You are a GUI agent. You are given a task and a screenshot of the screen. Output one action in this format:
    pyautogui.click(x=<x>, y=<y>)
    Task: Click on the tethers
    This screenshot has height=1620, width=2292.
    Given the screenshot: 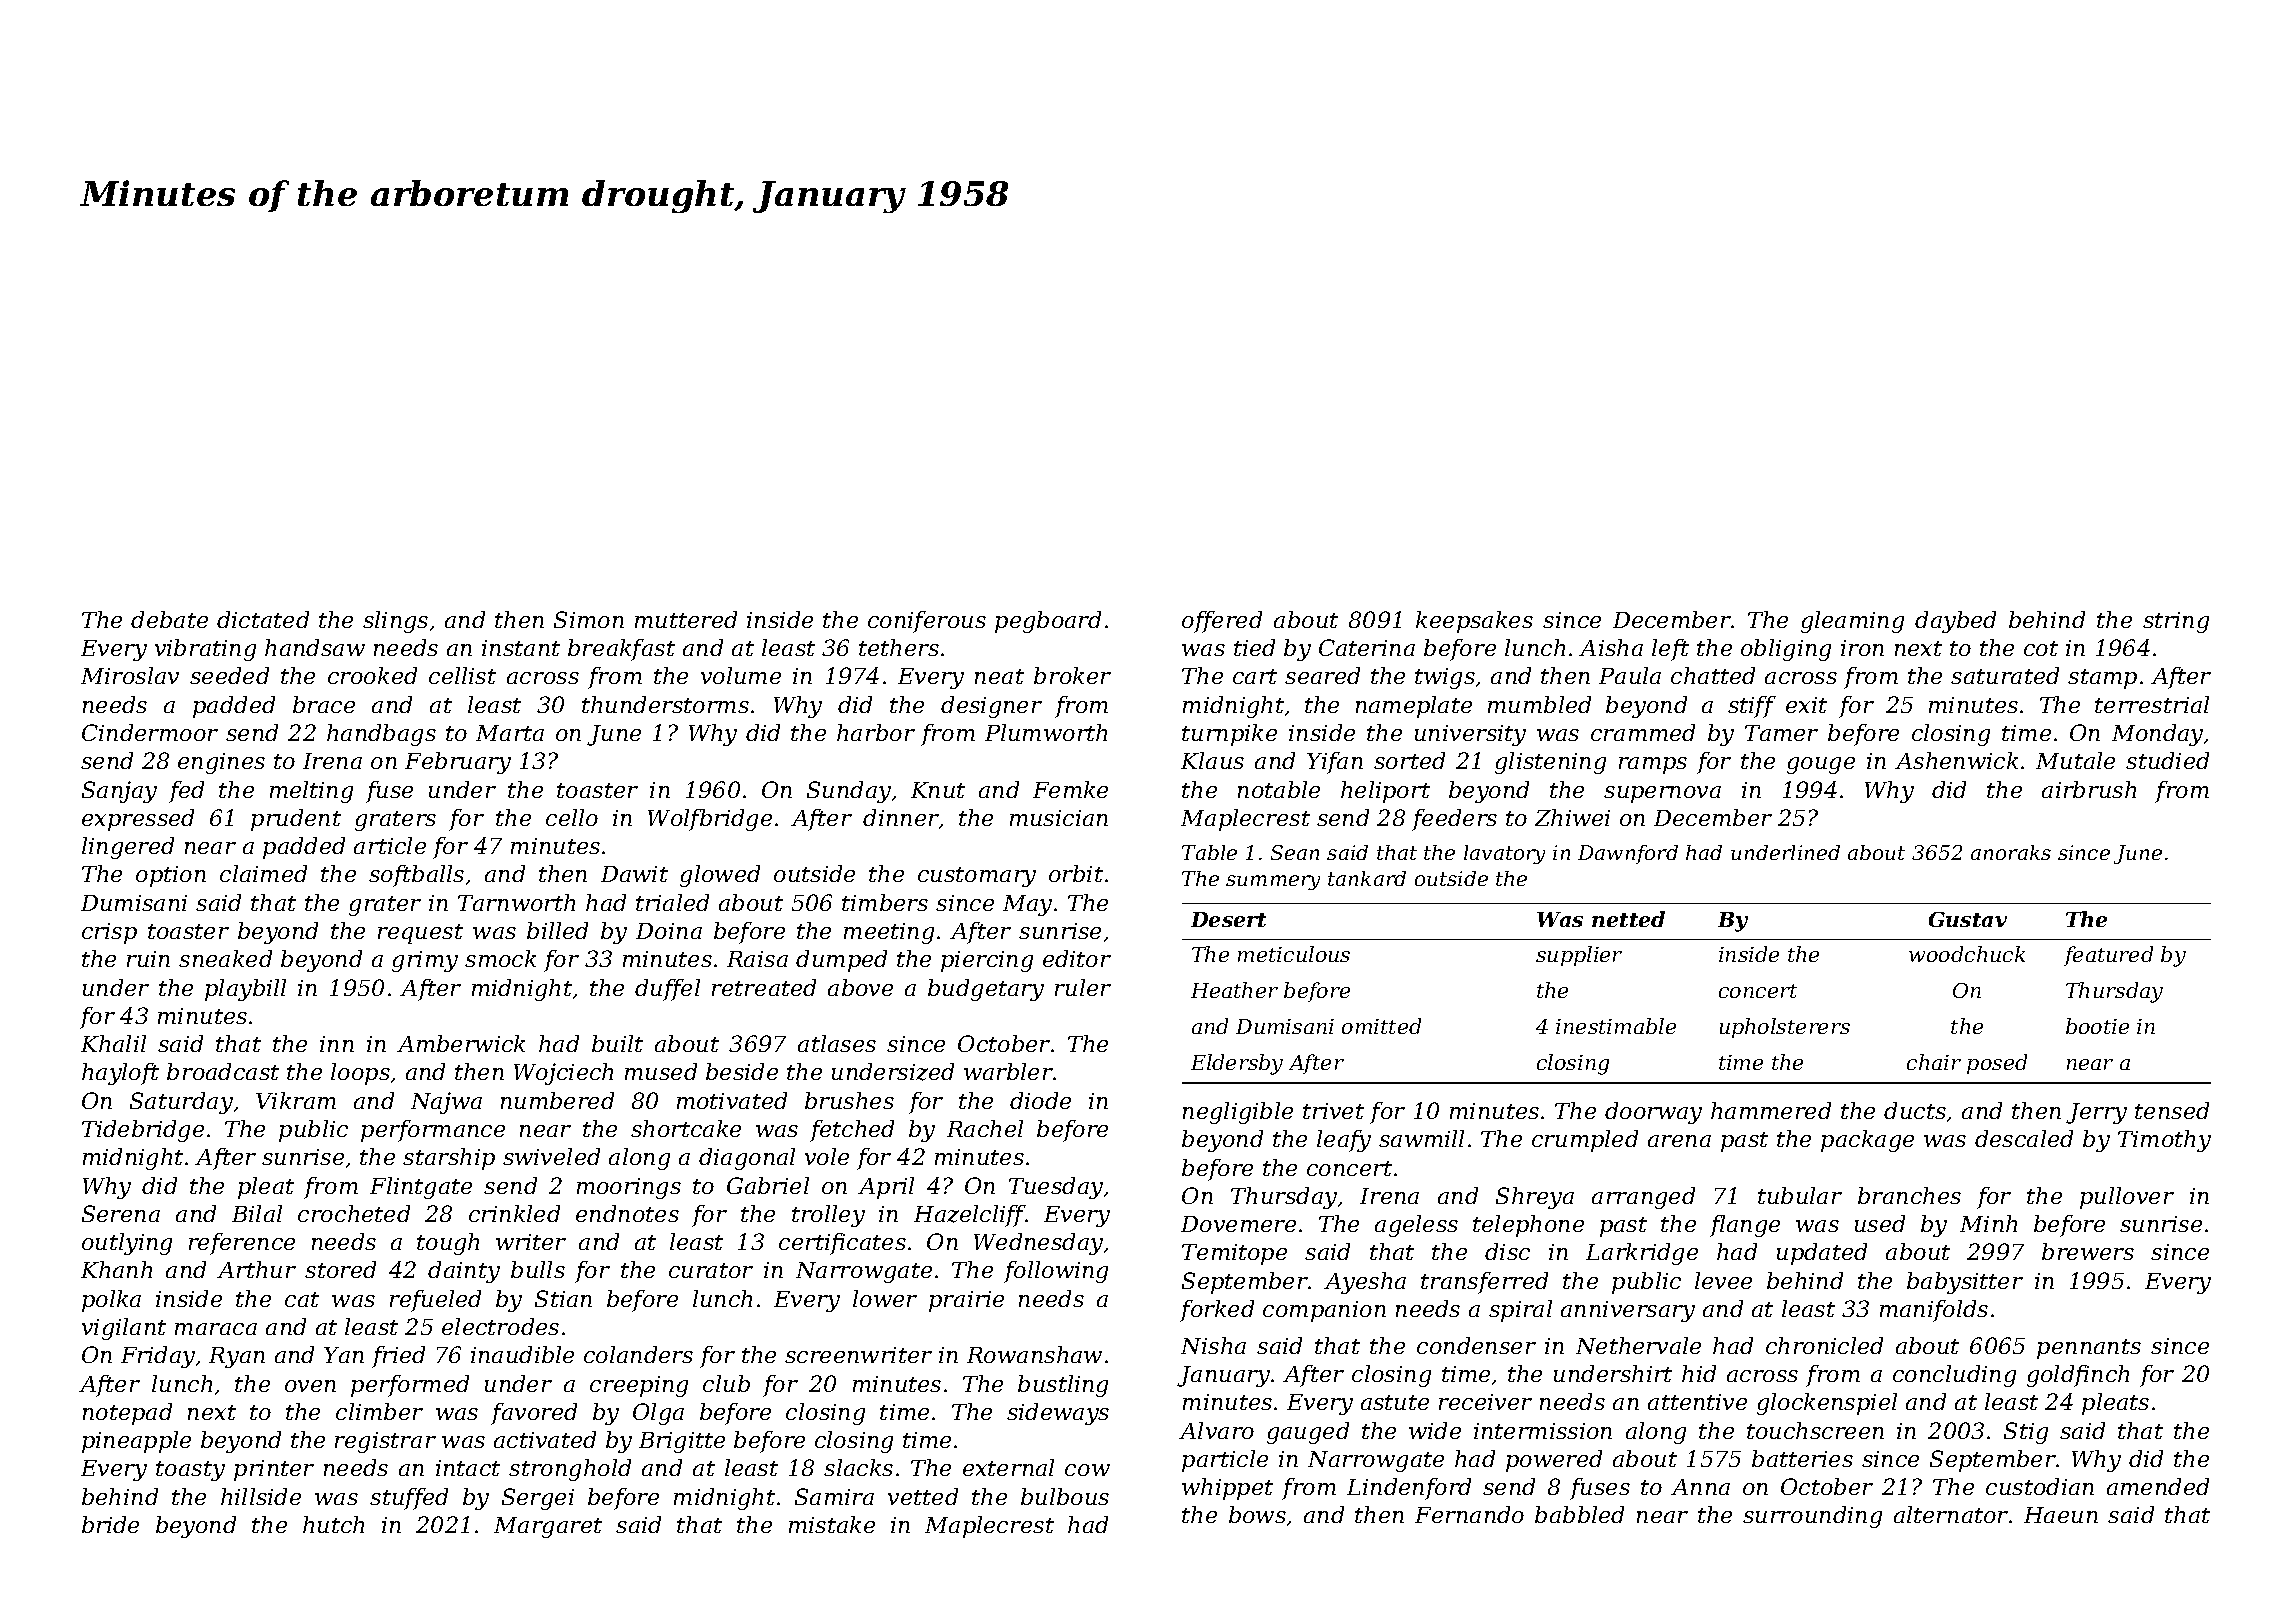 What is the action you would take?
    pyautogui.click(x=899, y=647)
